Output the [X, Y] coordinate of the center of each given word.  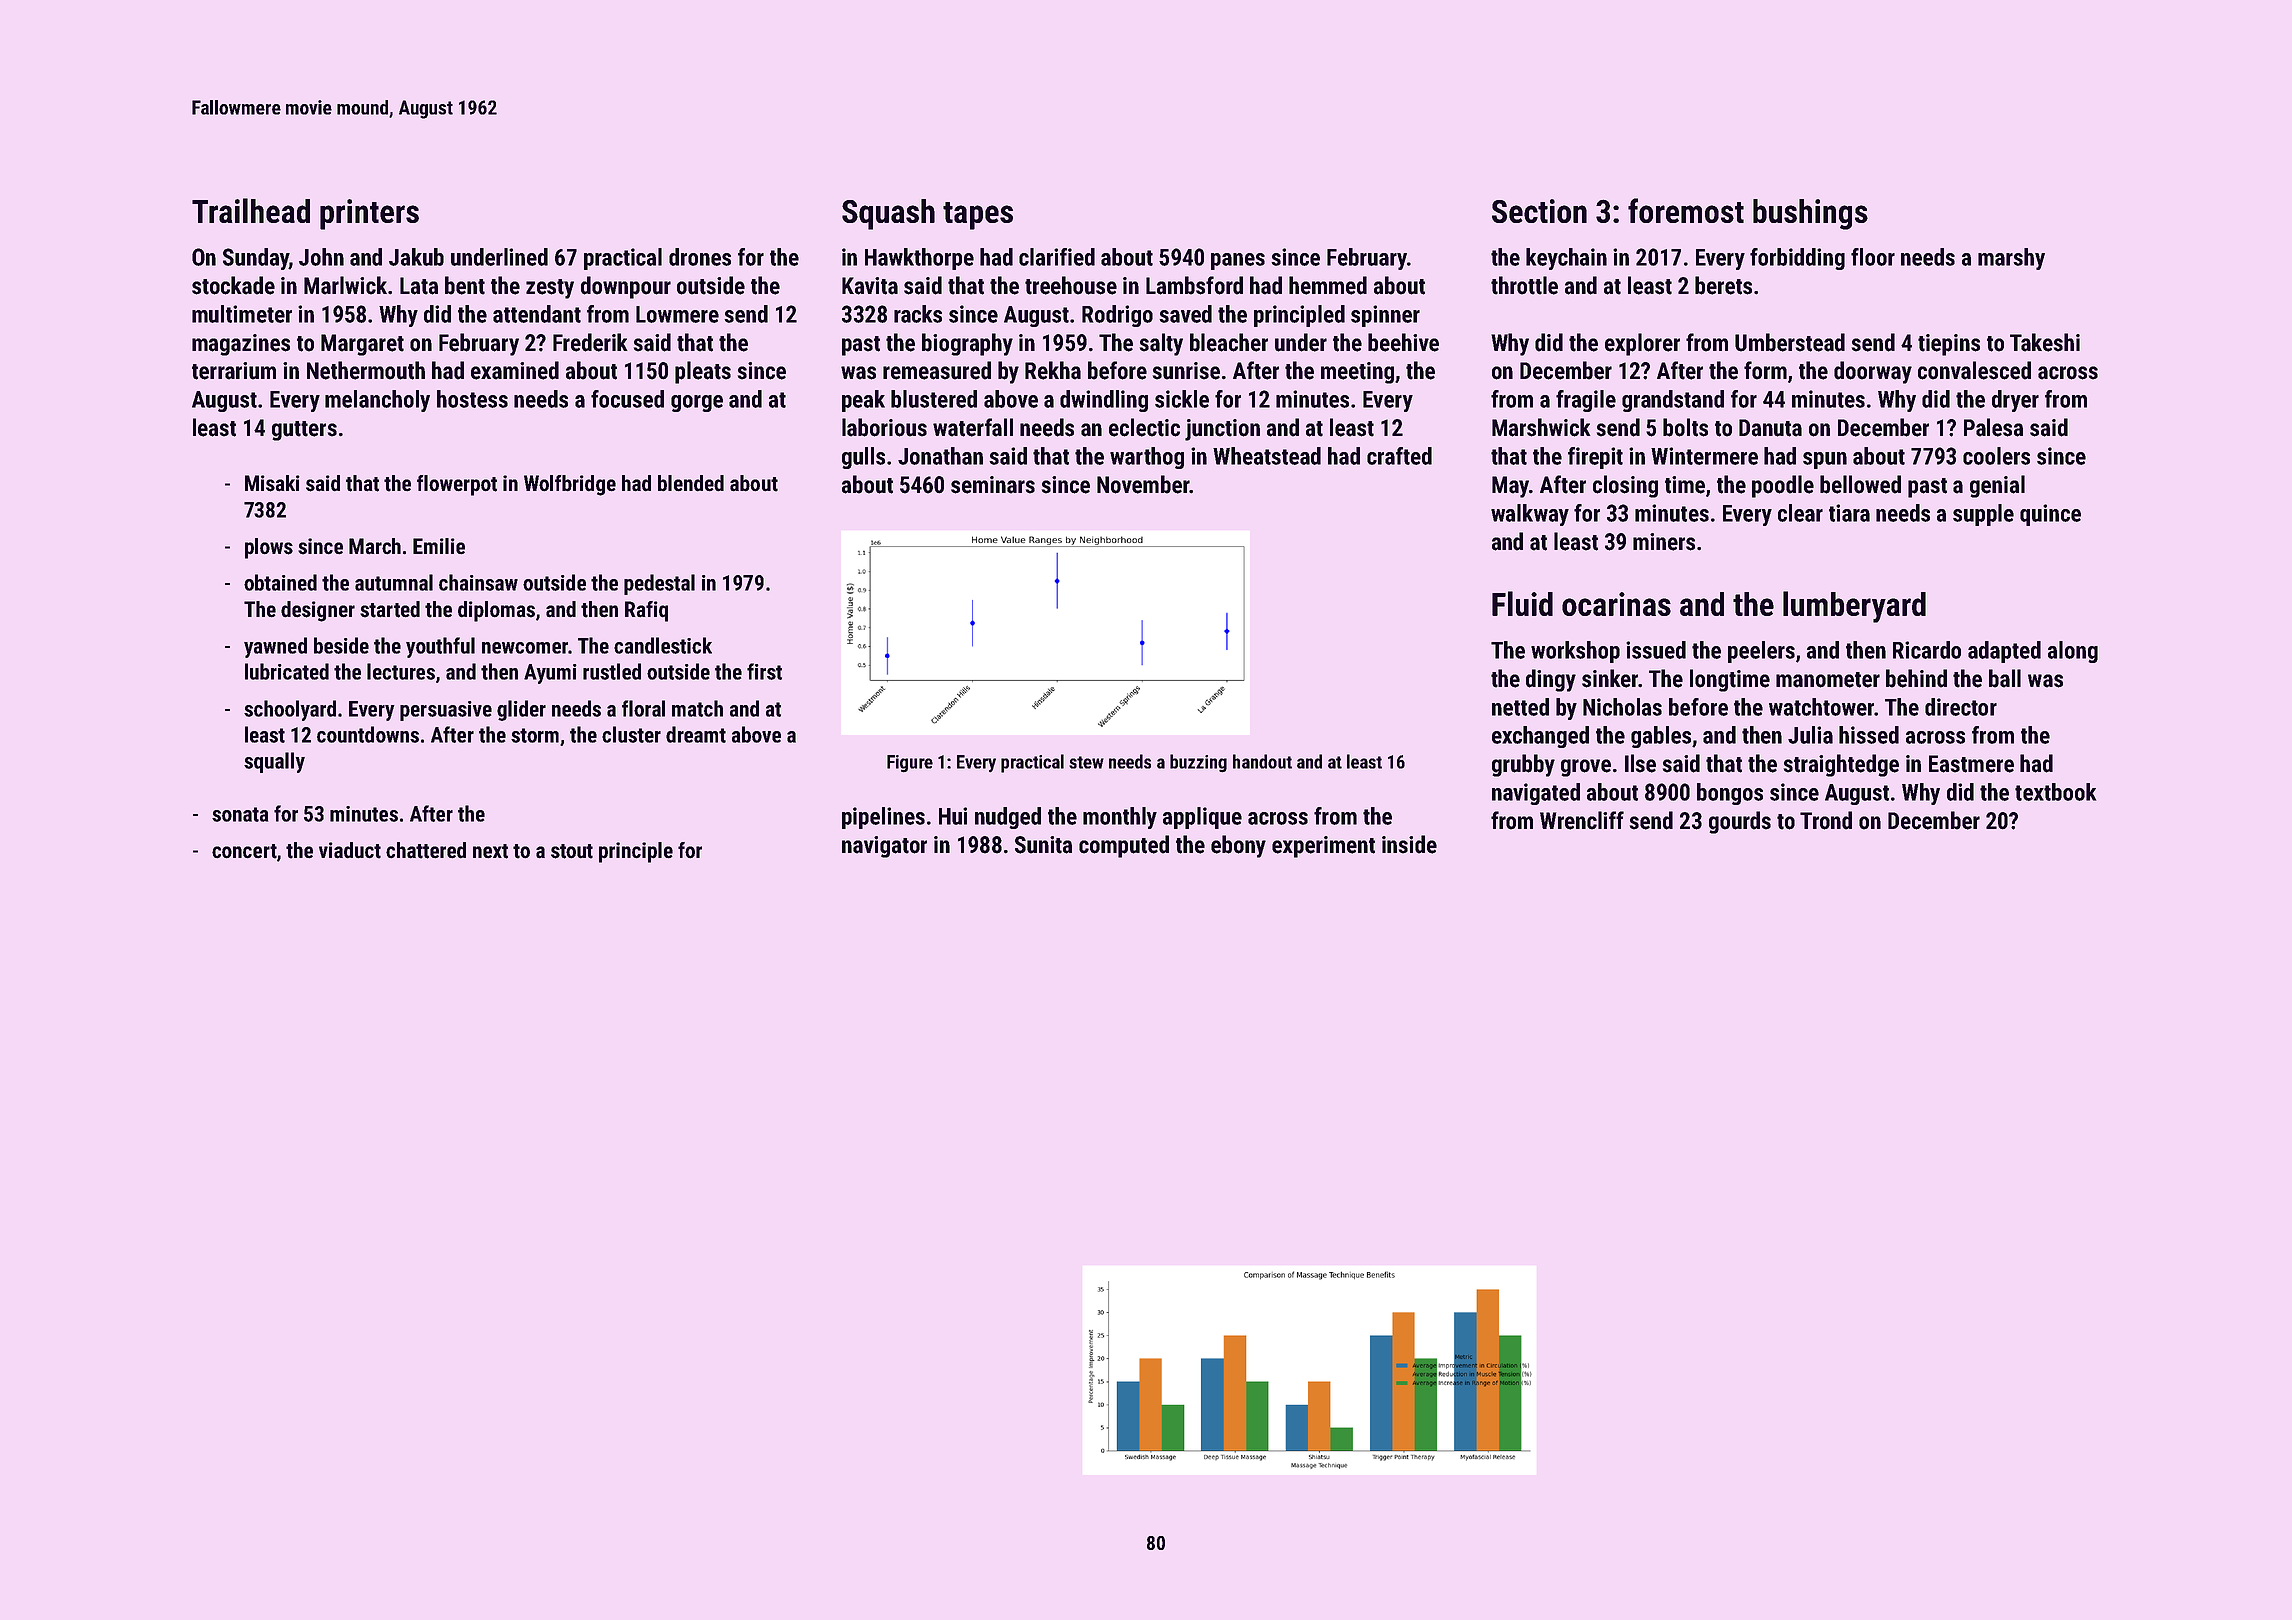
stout [572, 851]
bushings [1810, 214]
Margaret [362, 345]
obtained [280, 582]
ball [2005, 678]
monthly [1120, 818]
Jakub [416, 257]
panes [1238, 261]
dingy [1551, 680]
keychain [1566, 259]
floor [1873, 257]
